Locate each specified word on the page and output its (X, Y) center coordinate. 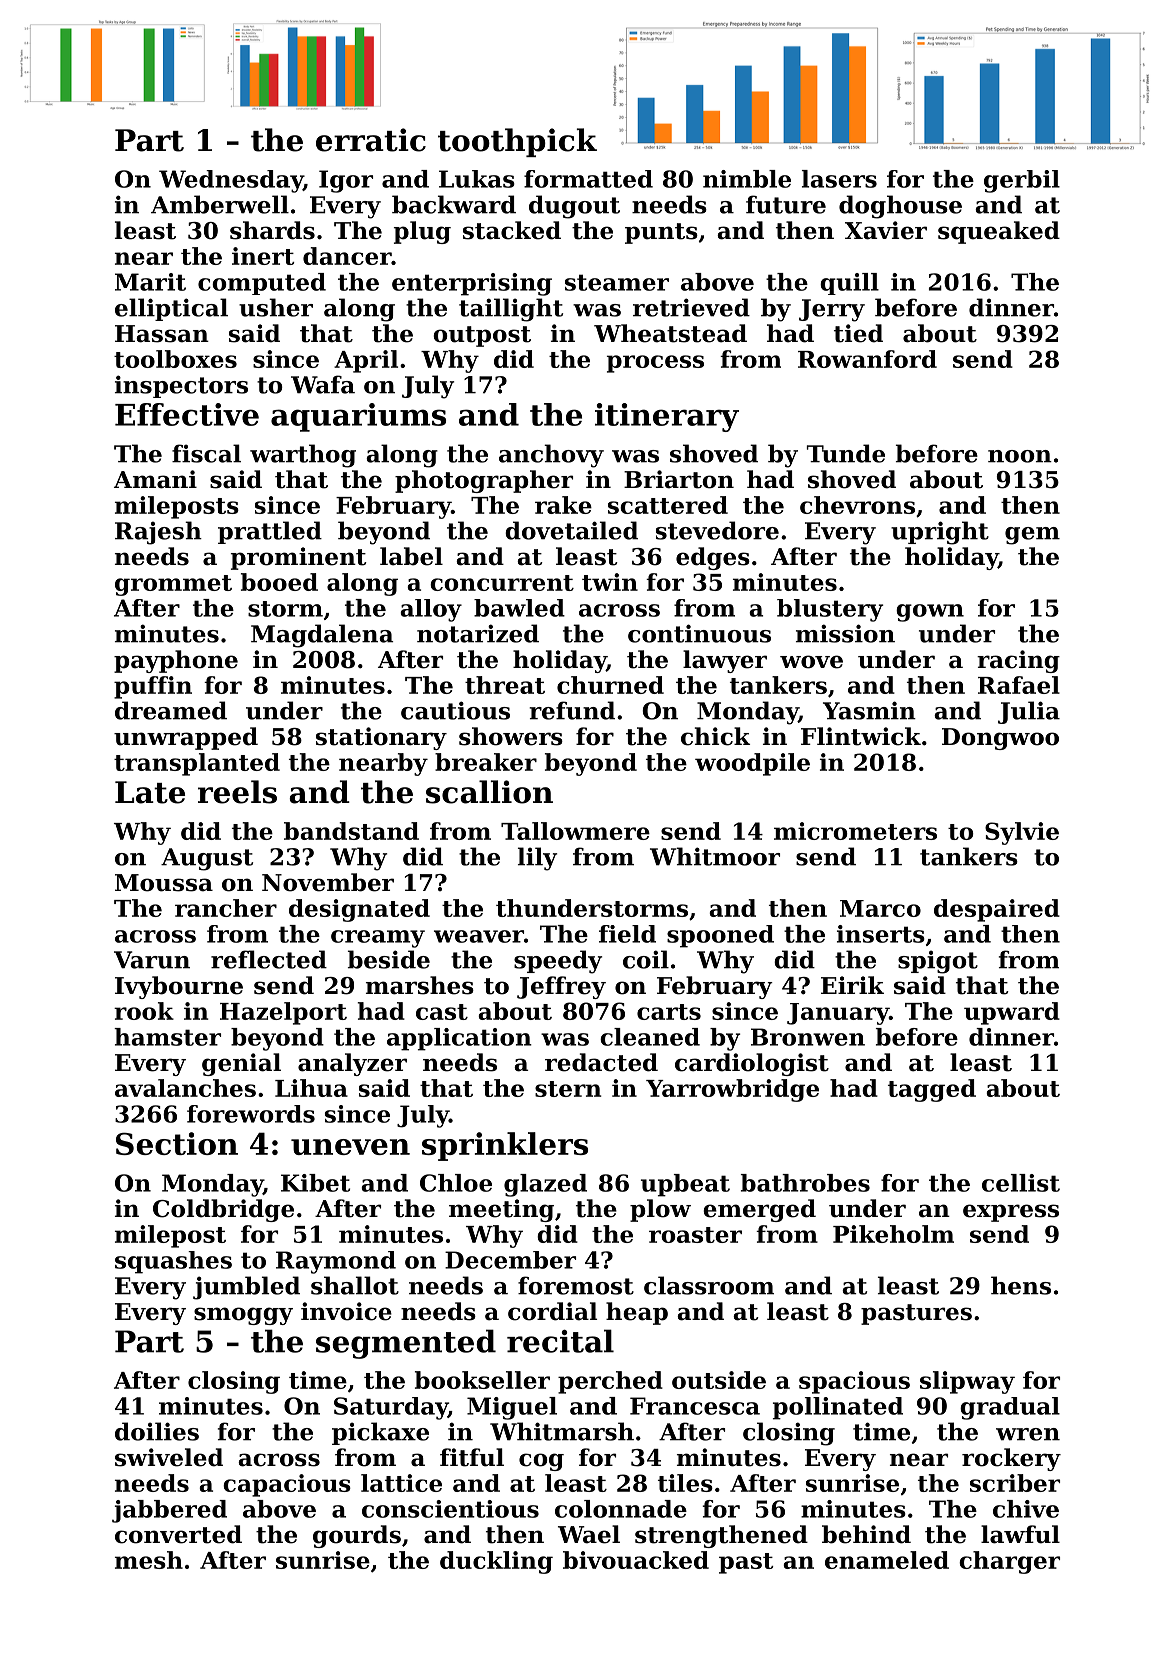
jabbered (169, 1511)
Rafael (1019, 685)
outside (719, 1380)
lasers (839, 179)
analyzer (352, 1064)
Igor (346, 181)
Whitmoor (715, 856)
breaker (486, 762)
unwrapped (186, 738)
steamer (617, 282)
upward (1012, 1013)
